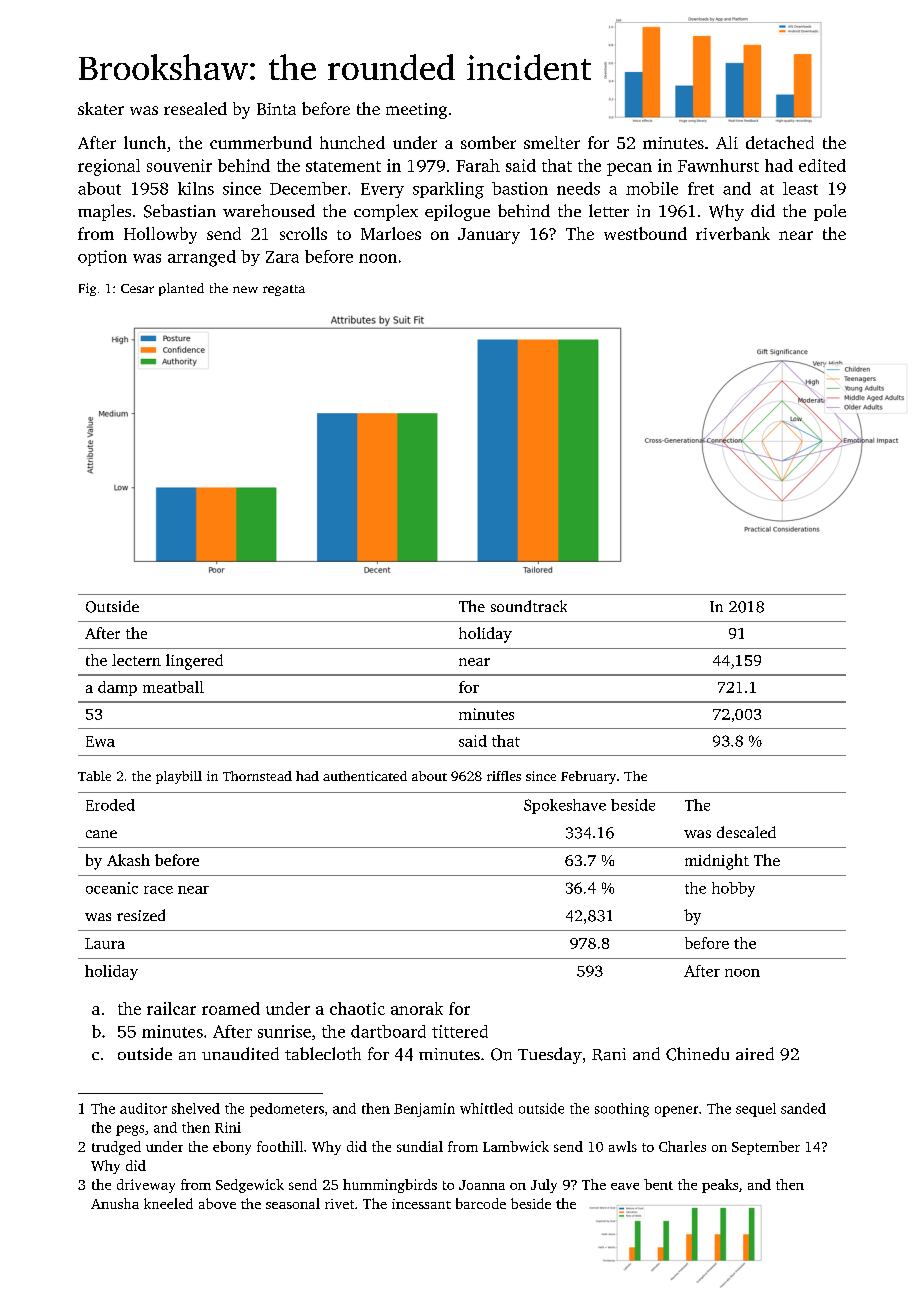  What do you see at coordinates (457, 212) in the page?
I see `epilogue` at bounding box center [457, 212].
